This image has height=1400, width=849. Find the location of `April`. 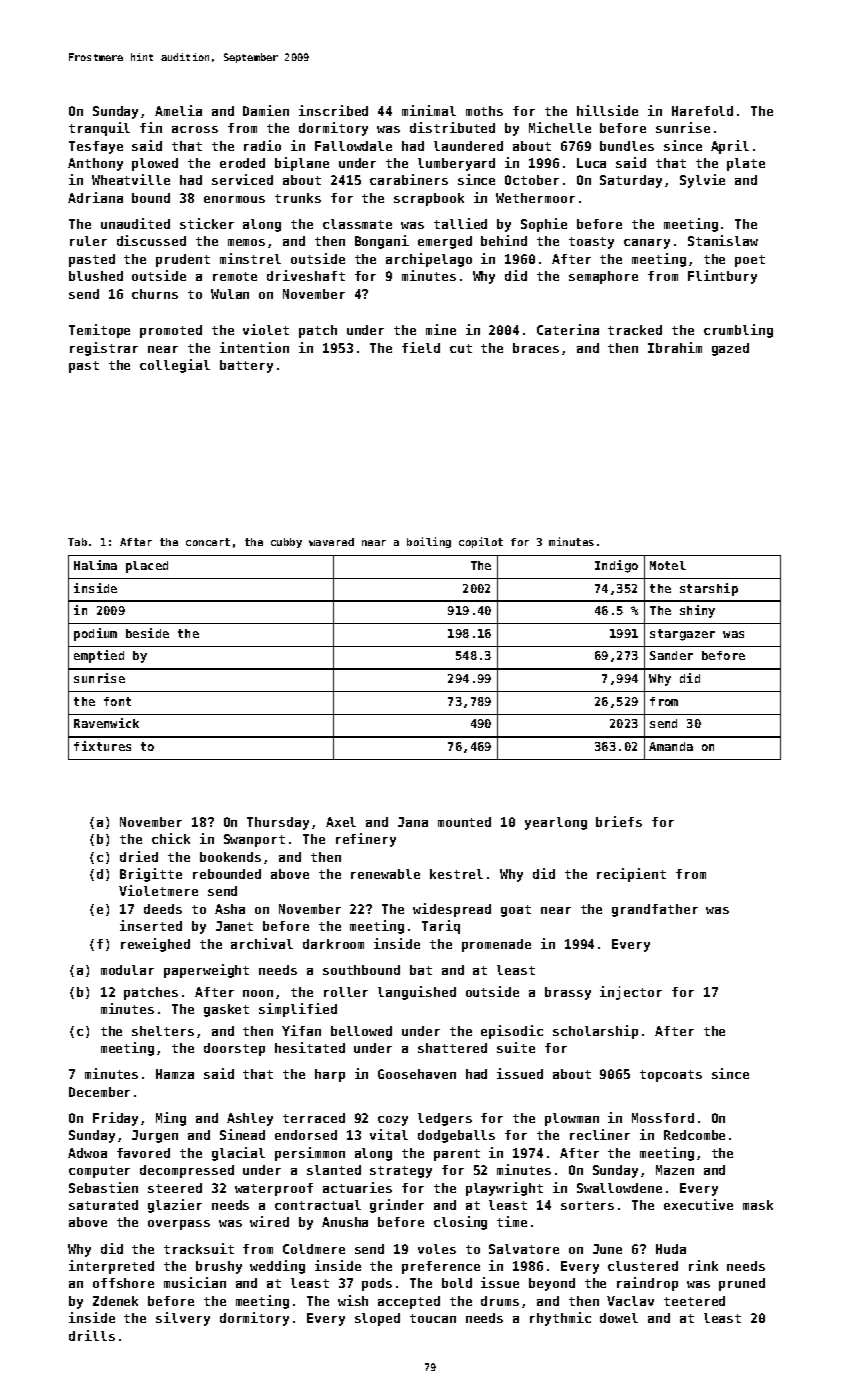

April is located at coordinates (730, 147).
